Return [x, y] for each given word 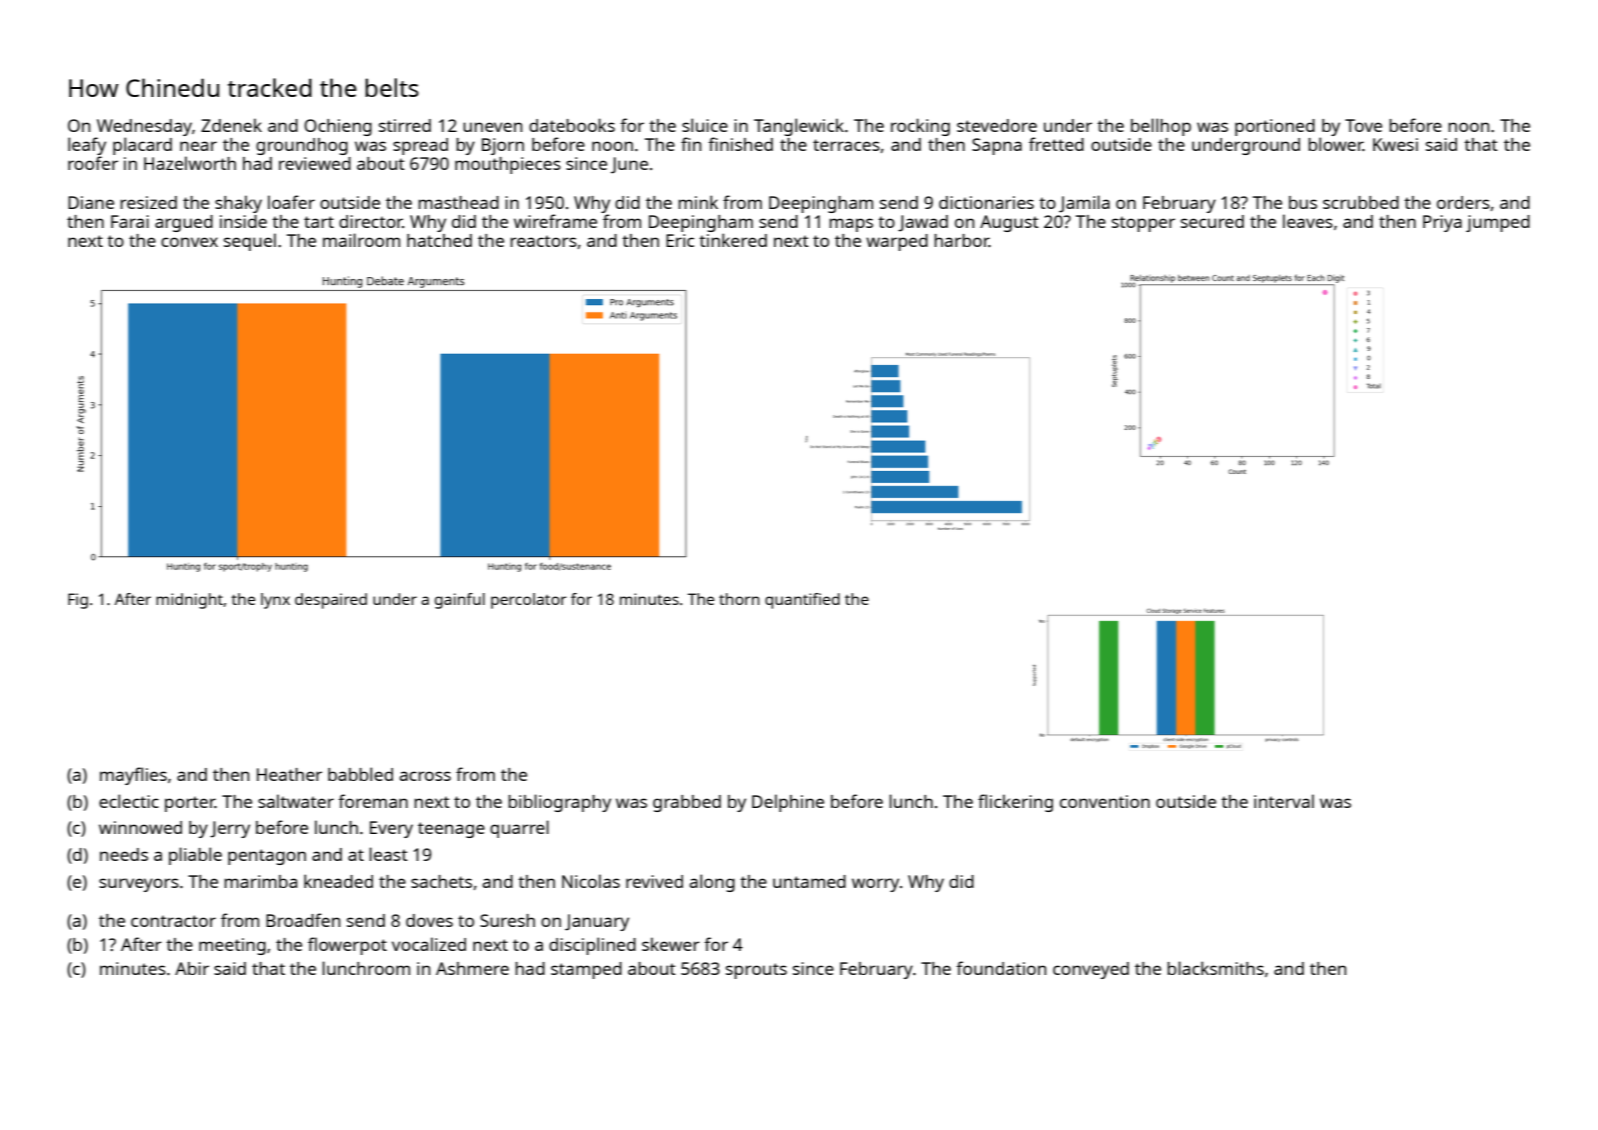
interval [1284, 801]
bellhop [1161, 127]
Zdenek [231, 125]
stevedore [997, 125]
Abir [192, 968]
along [712, 883]
